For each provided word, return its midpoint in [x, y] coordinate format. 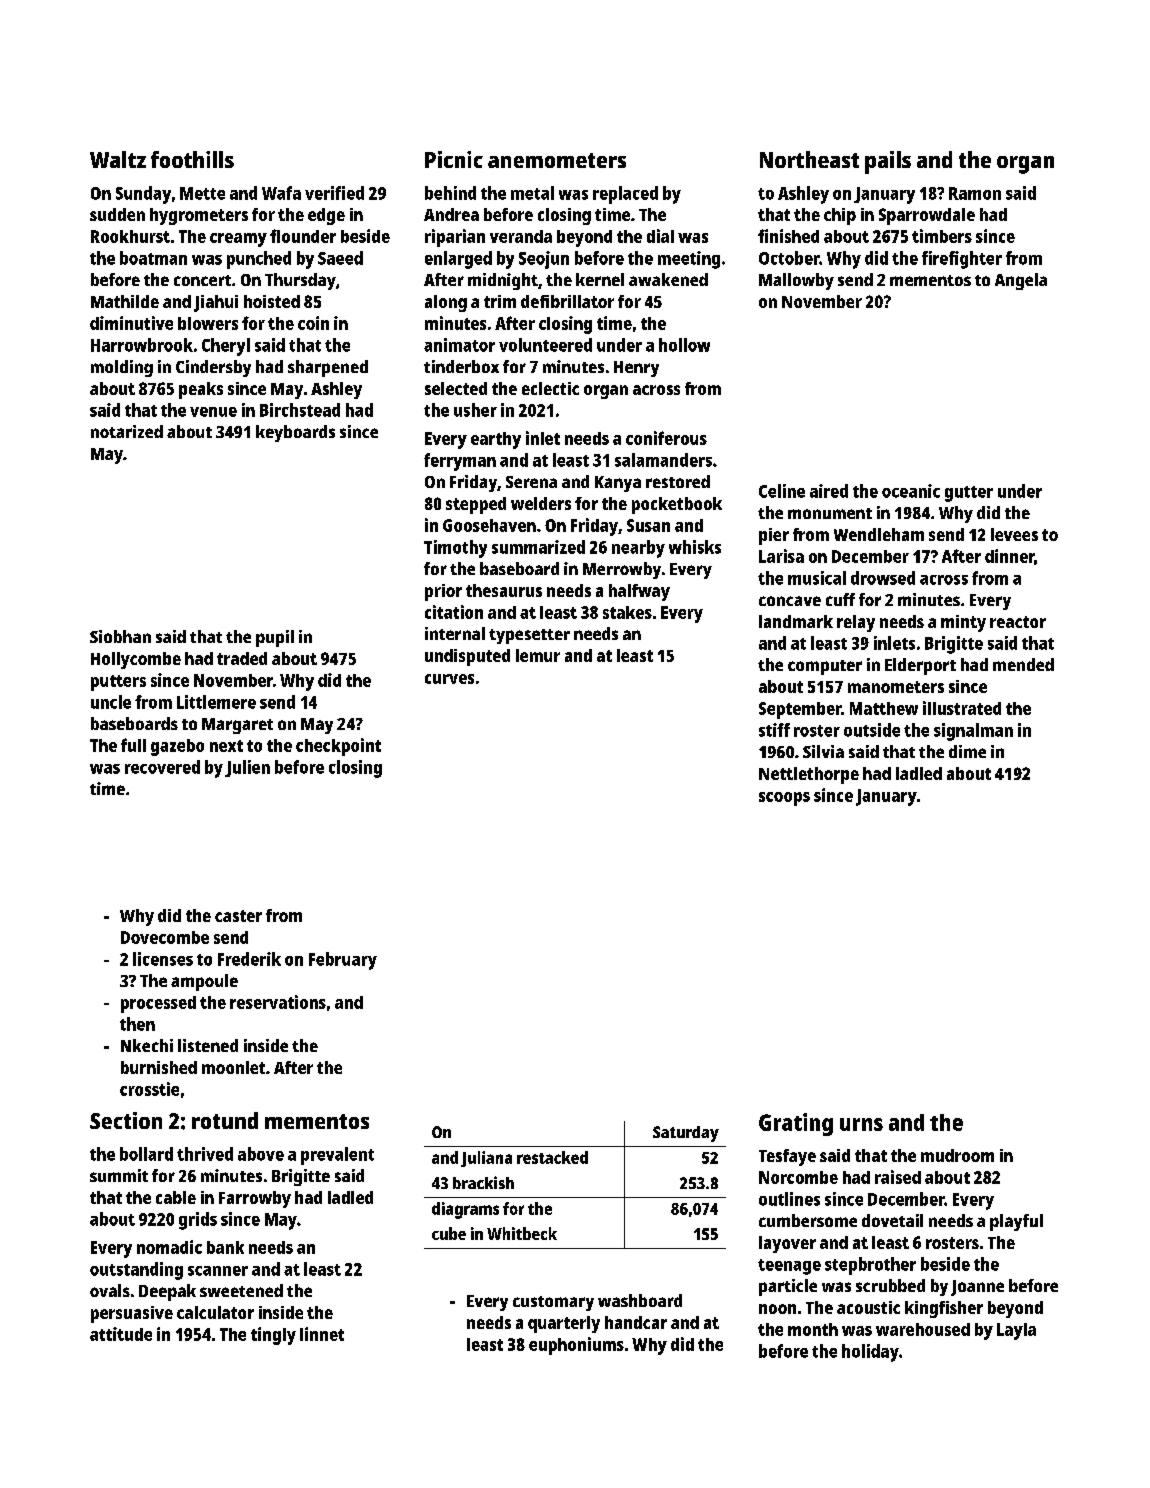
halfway [639, 592]
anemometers [557, 160]
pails [888, 162]
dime [967, 751]
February [343, 961]
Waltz [118, 159]
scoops [784, 799]
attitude [121, 1334]
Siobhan [120, 636]
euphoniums [576, 1346]
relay [856, 623]
